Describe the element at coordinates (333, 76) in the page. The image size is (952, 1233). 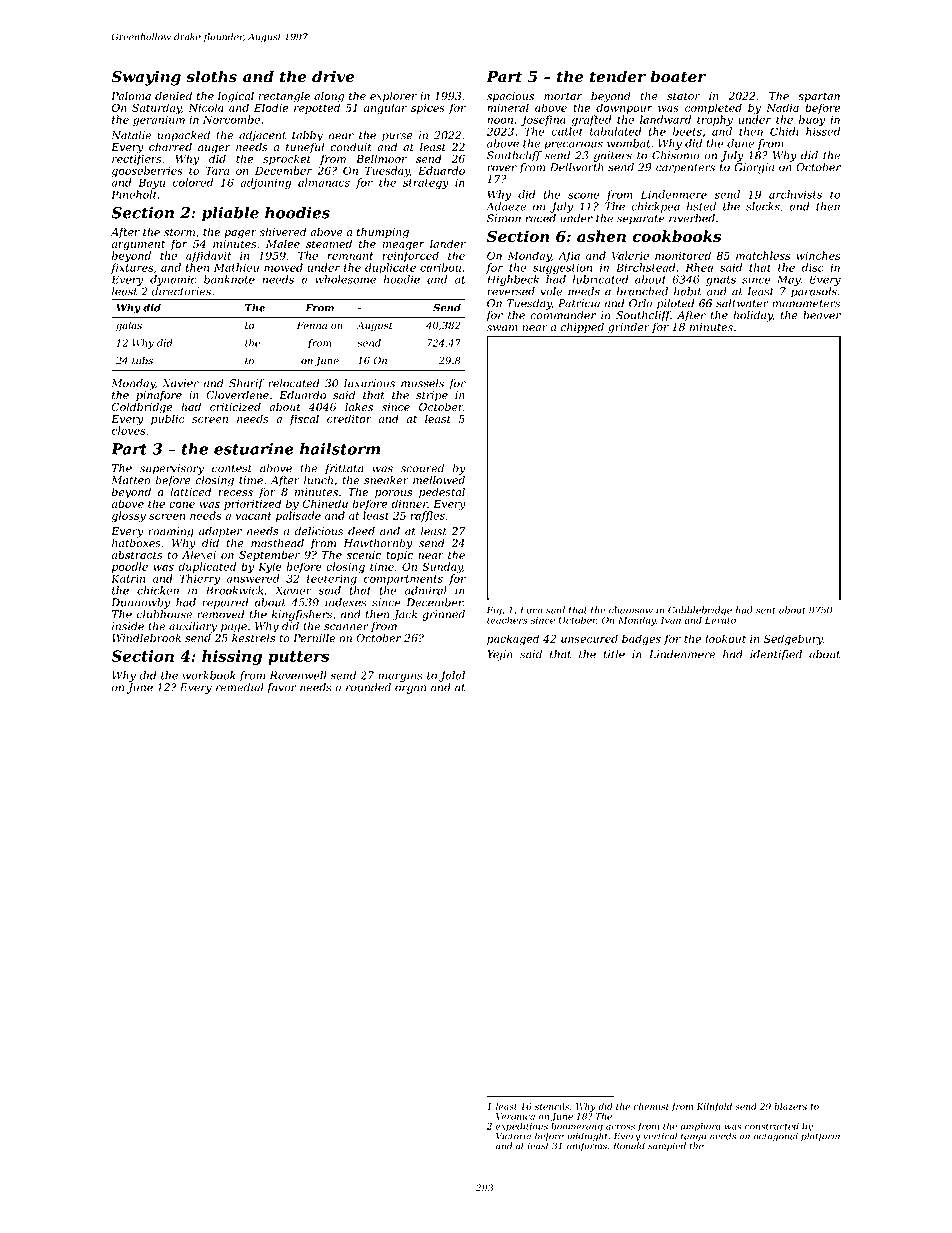
I see `drive` at that location.
